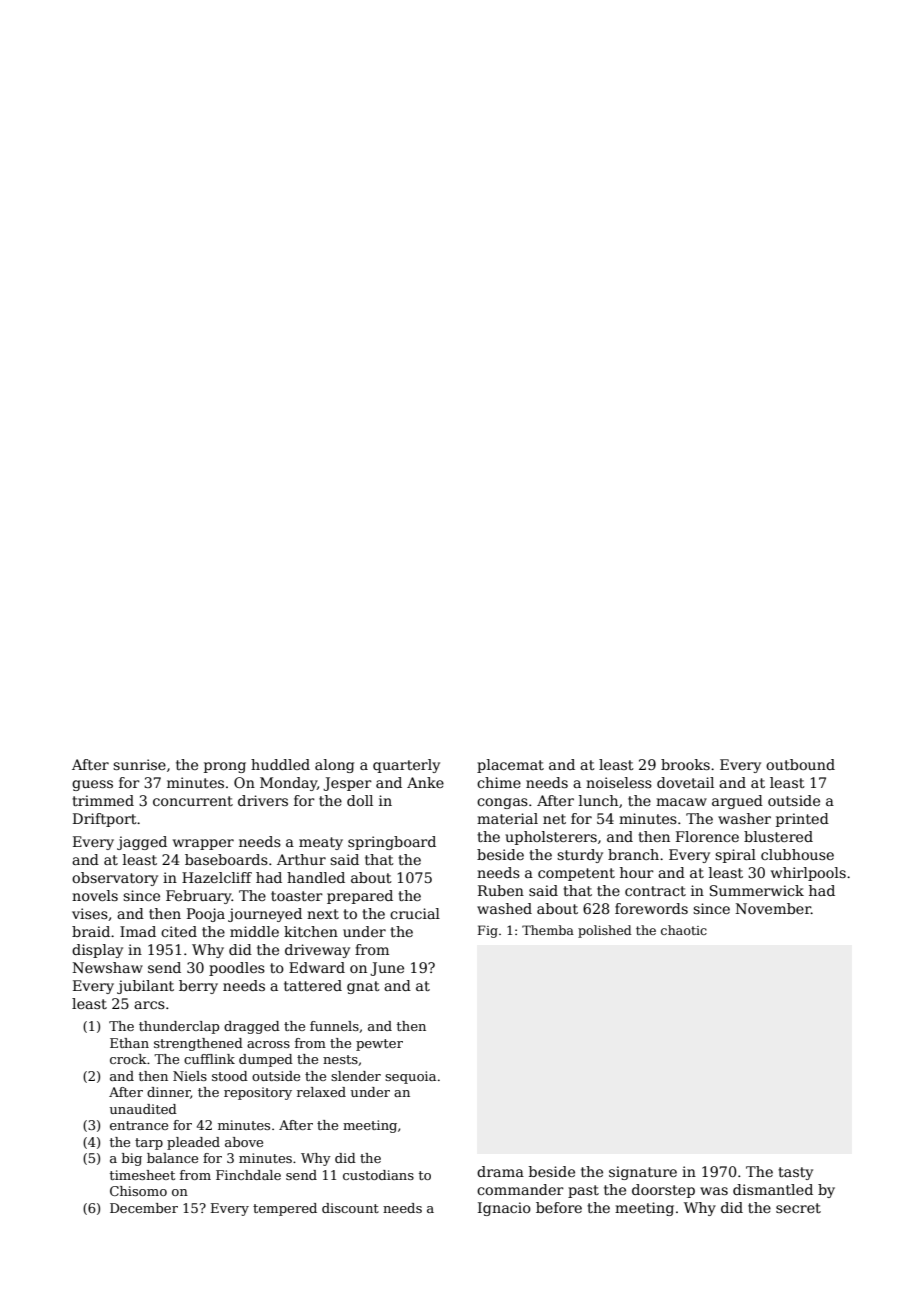 The width and height of the document is (924, 1308). I want to click on crock, so click(128, 1059).
